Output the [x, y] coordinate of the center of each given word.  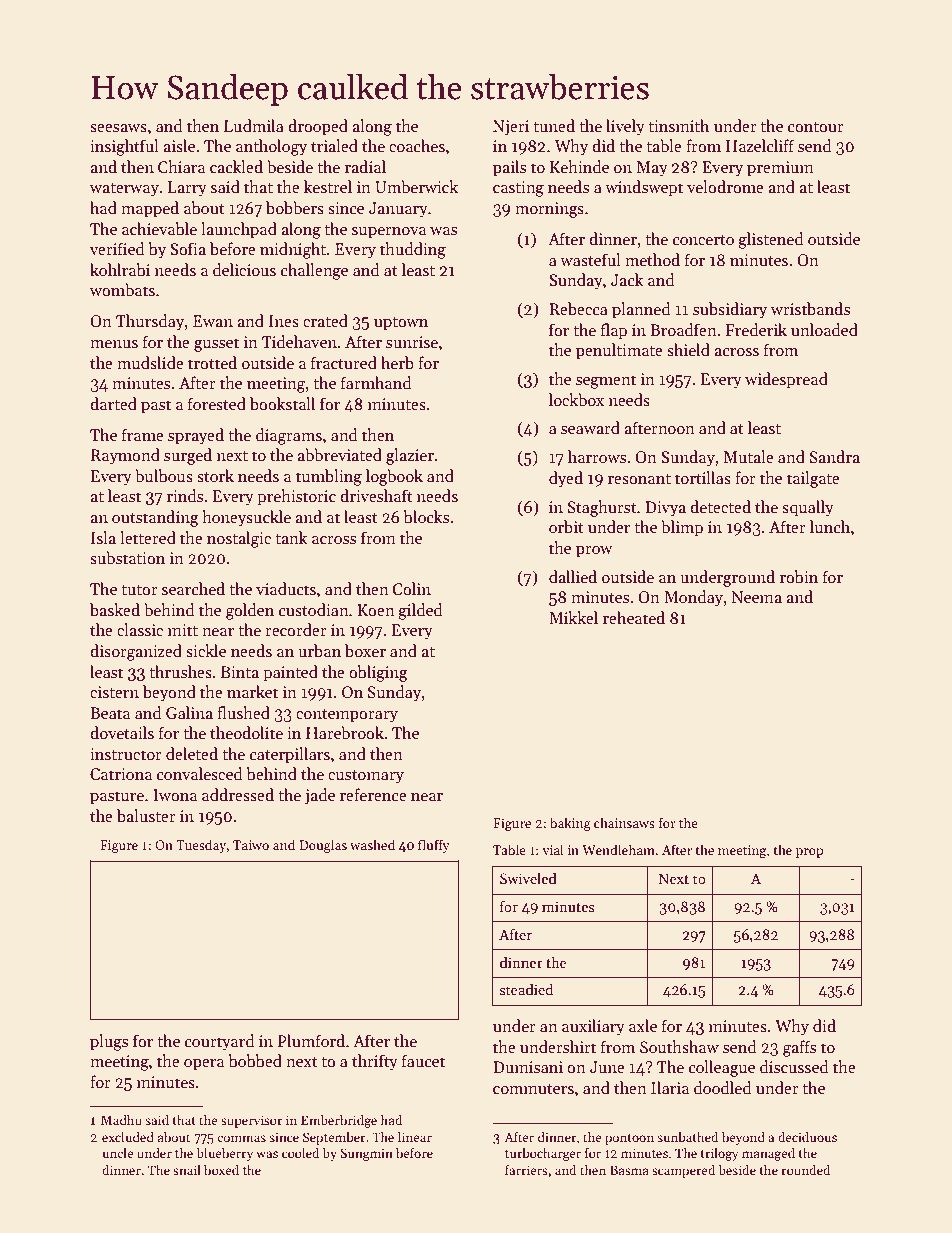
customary [366, 777]
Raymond [125, 456]
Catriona [121, 774]
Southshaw [679, 1047]
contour [816, 127]
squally [808, 508]
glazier [410, 456]
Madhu [121, 1120]
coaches [417, 145]
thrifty [375, 1062]
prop [809, 853]
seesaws [118, 128]
